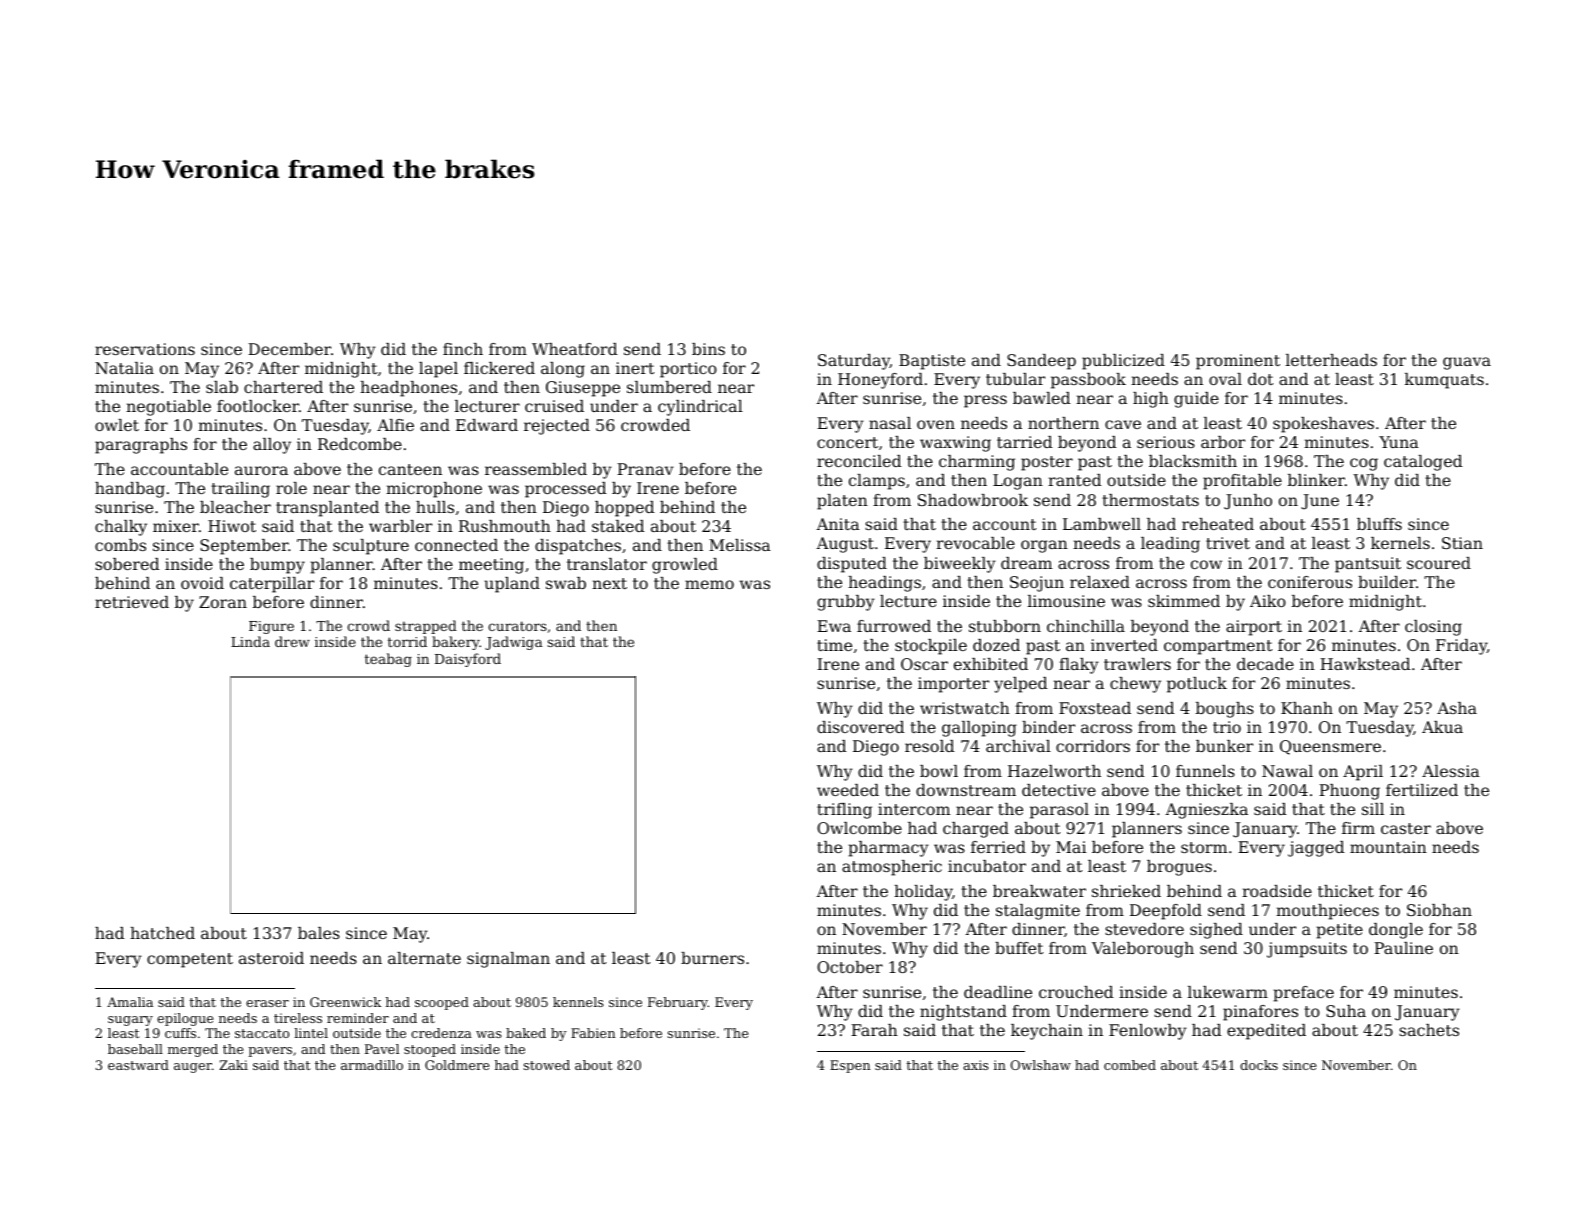  I want to click on storm, so click(1204, 847).
